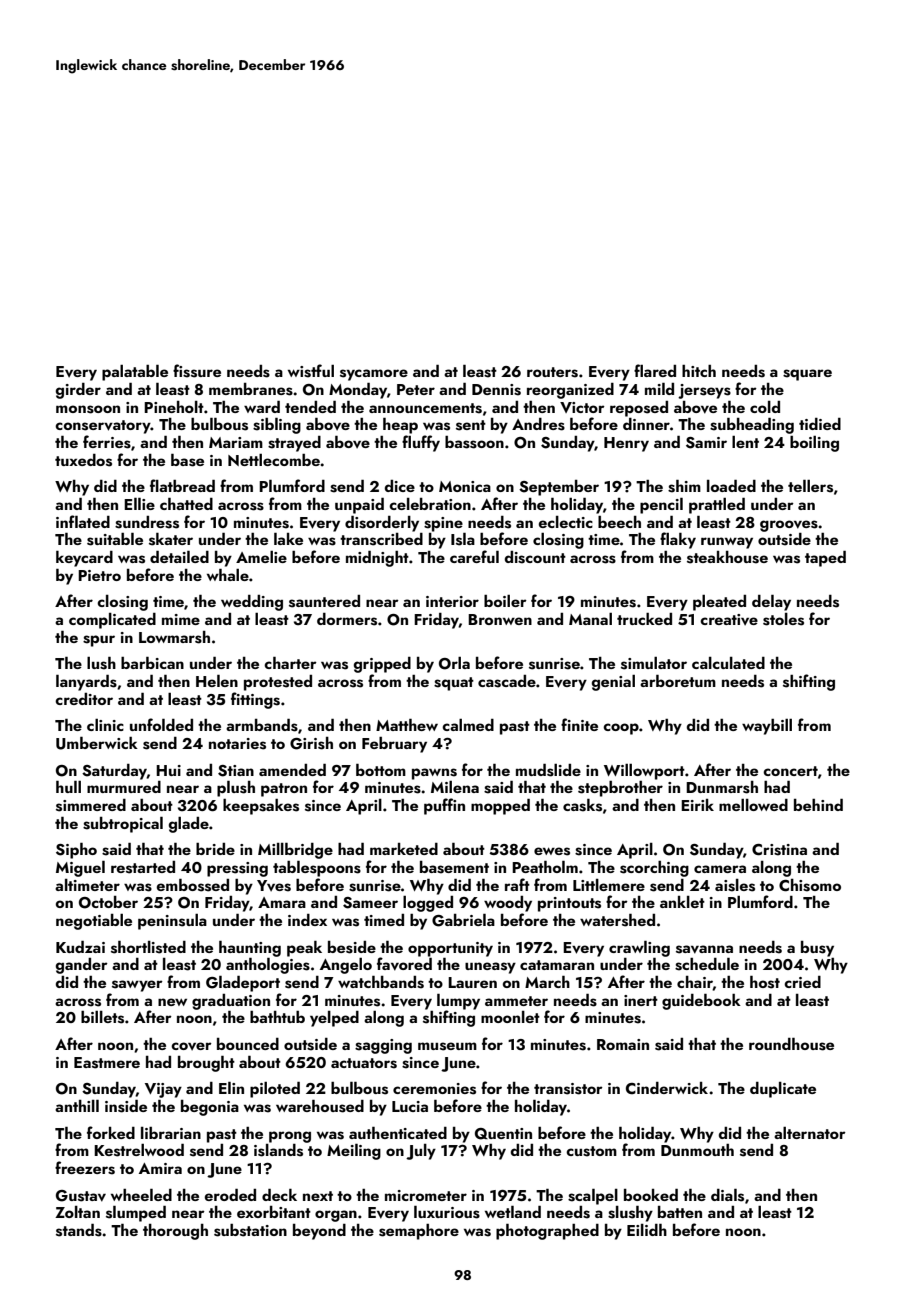 The image size is (908, 1316). Describe the element at coordinates (172, 1002) in the image. I see `new` at that location.
